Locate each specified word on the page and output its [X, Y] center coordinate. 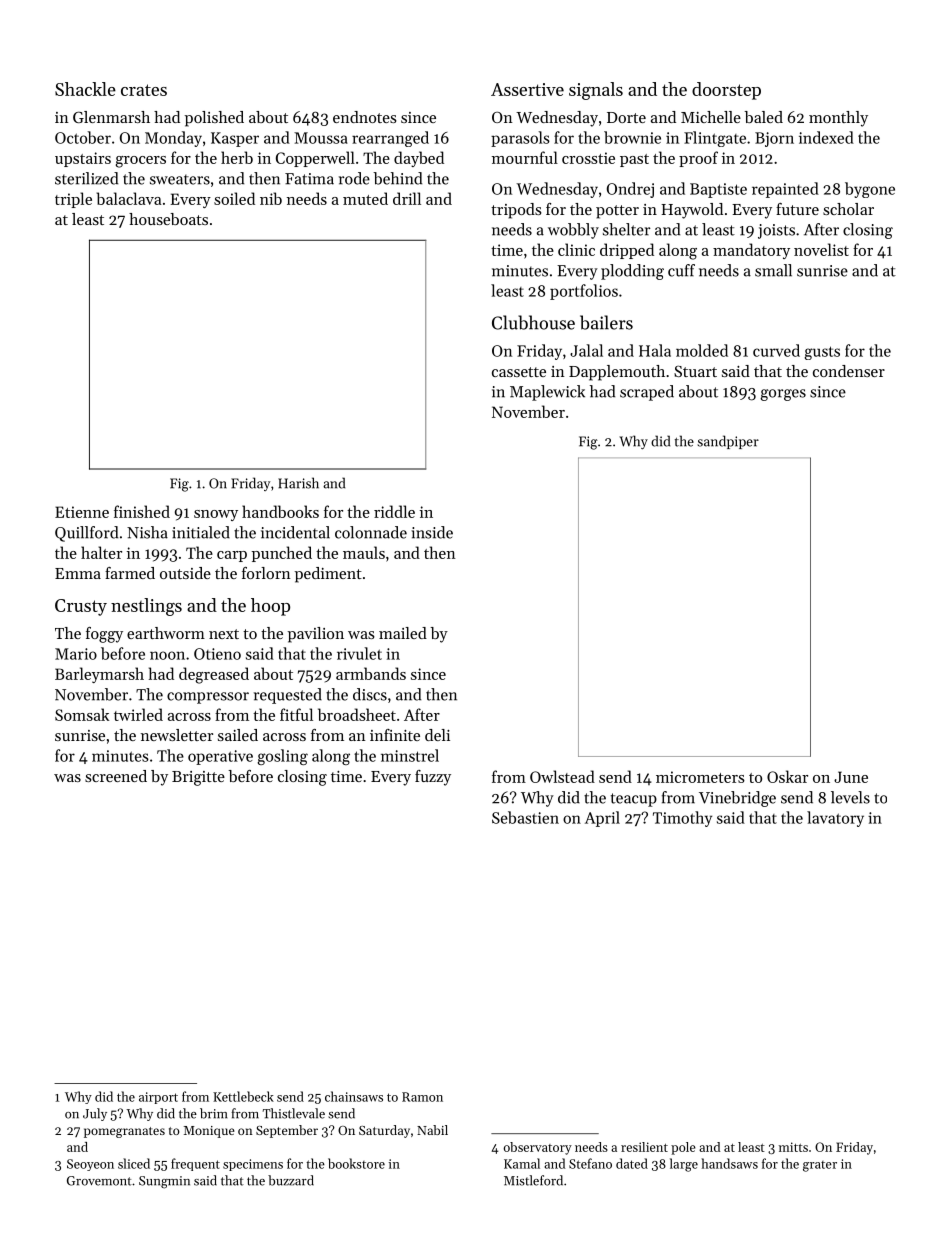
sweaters [180, 179]
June [851, 777]
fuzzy [433, 778]
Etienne [82, 512]
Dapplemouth [617, 373]
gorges [783, 395]
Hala [655, 350]
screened [116, 776]
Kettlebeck [243, 1096]
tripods [516, 211]
